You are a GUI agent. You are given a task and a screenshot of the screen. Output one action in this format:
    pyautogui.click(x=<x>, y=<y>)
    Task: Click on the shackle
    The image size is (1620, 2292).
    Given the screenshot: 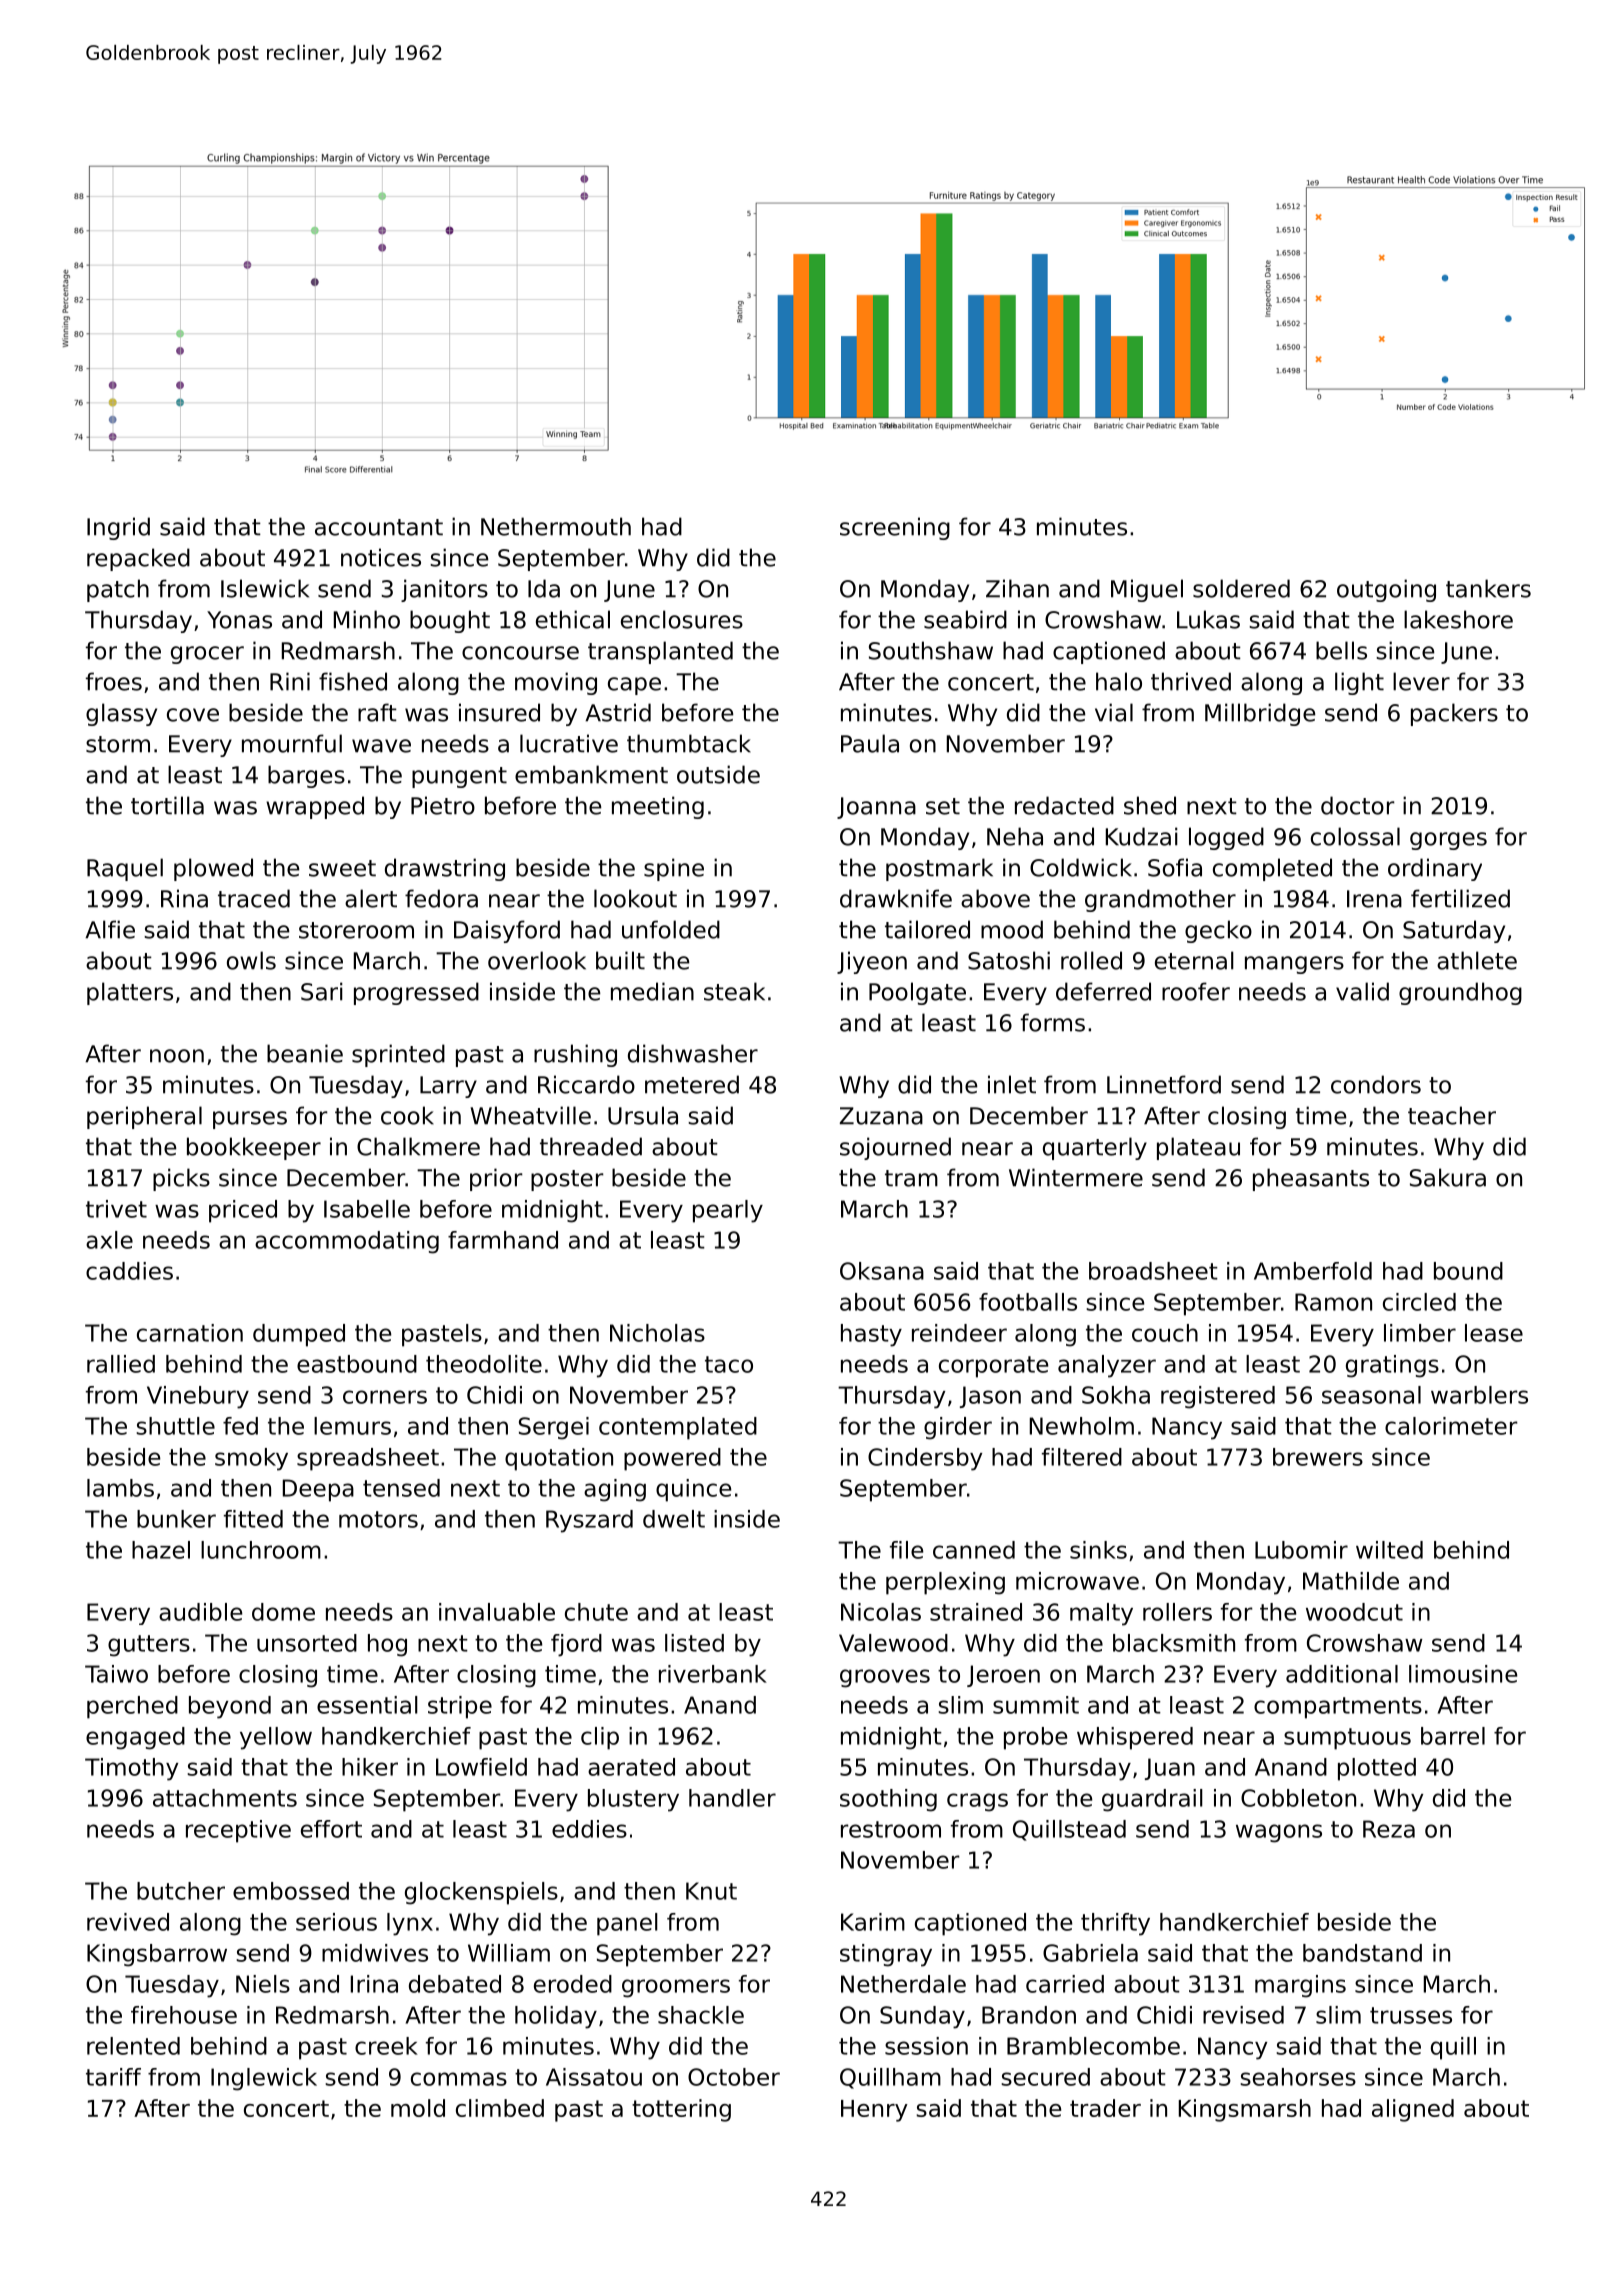 What is the action you would take?
    pyautogui.click(x=701, y=2015)
